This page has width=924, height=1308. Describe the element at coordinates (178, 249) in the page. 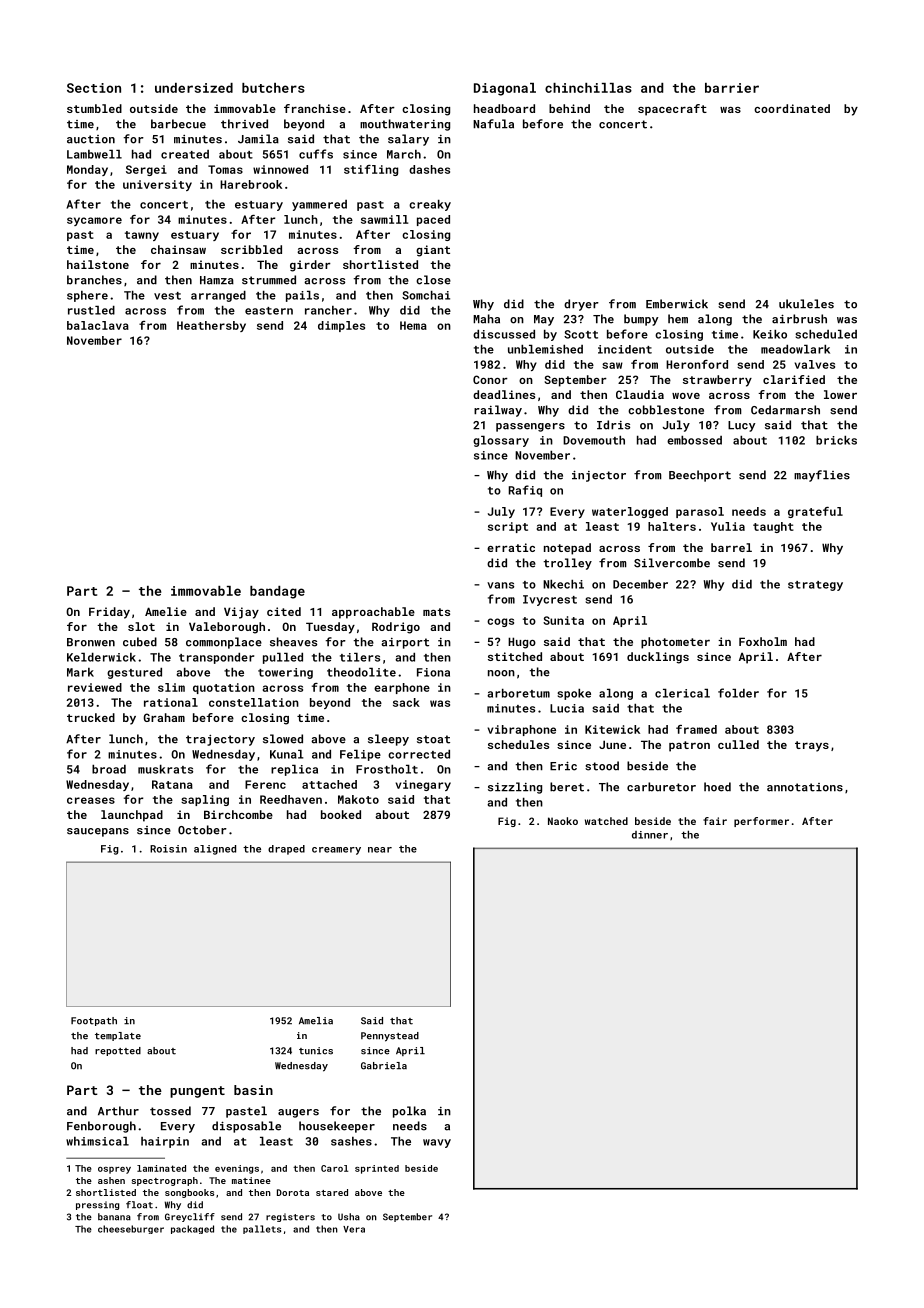

I see `chainsaw` at that location.
